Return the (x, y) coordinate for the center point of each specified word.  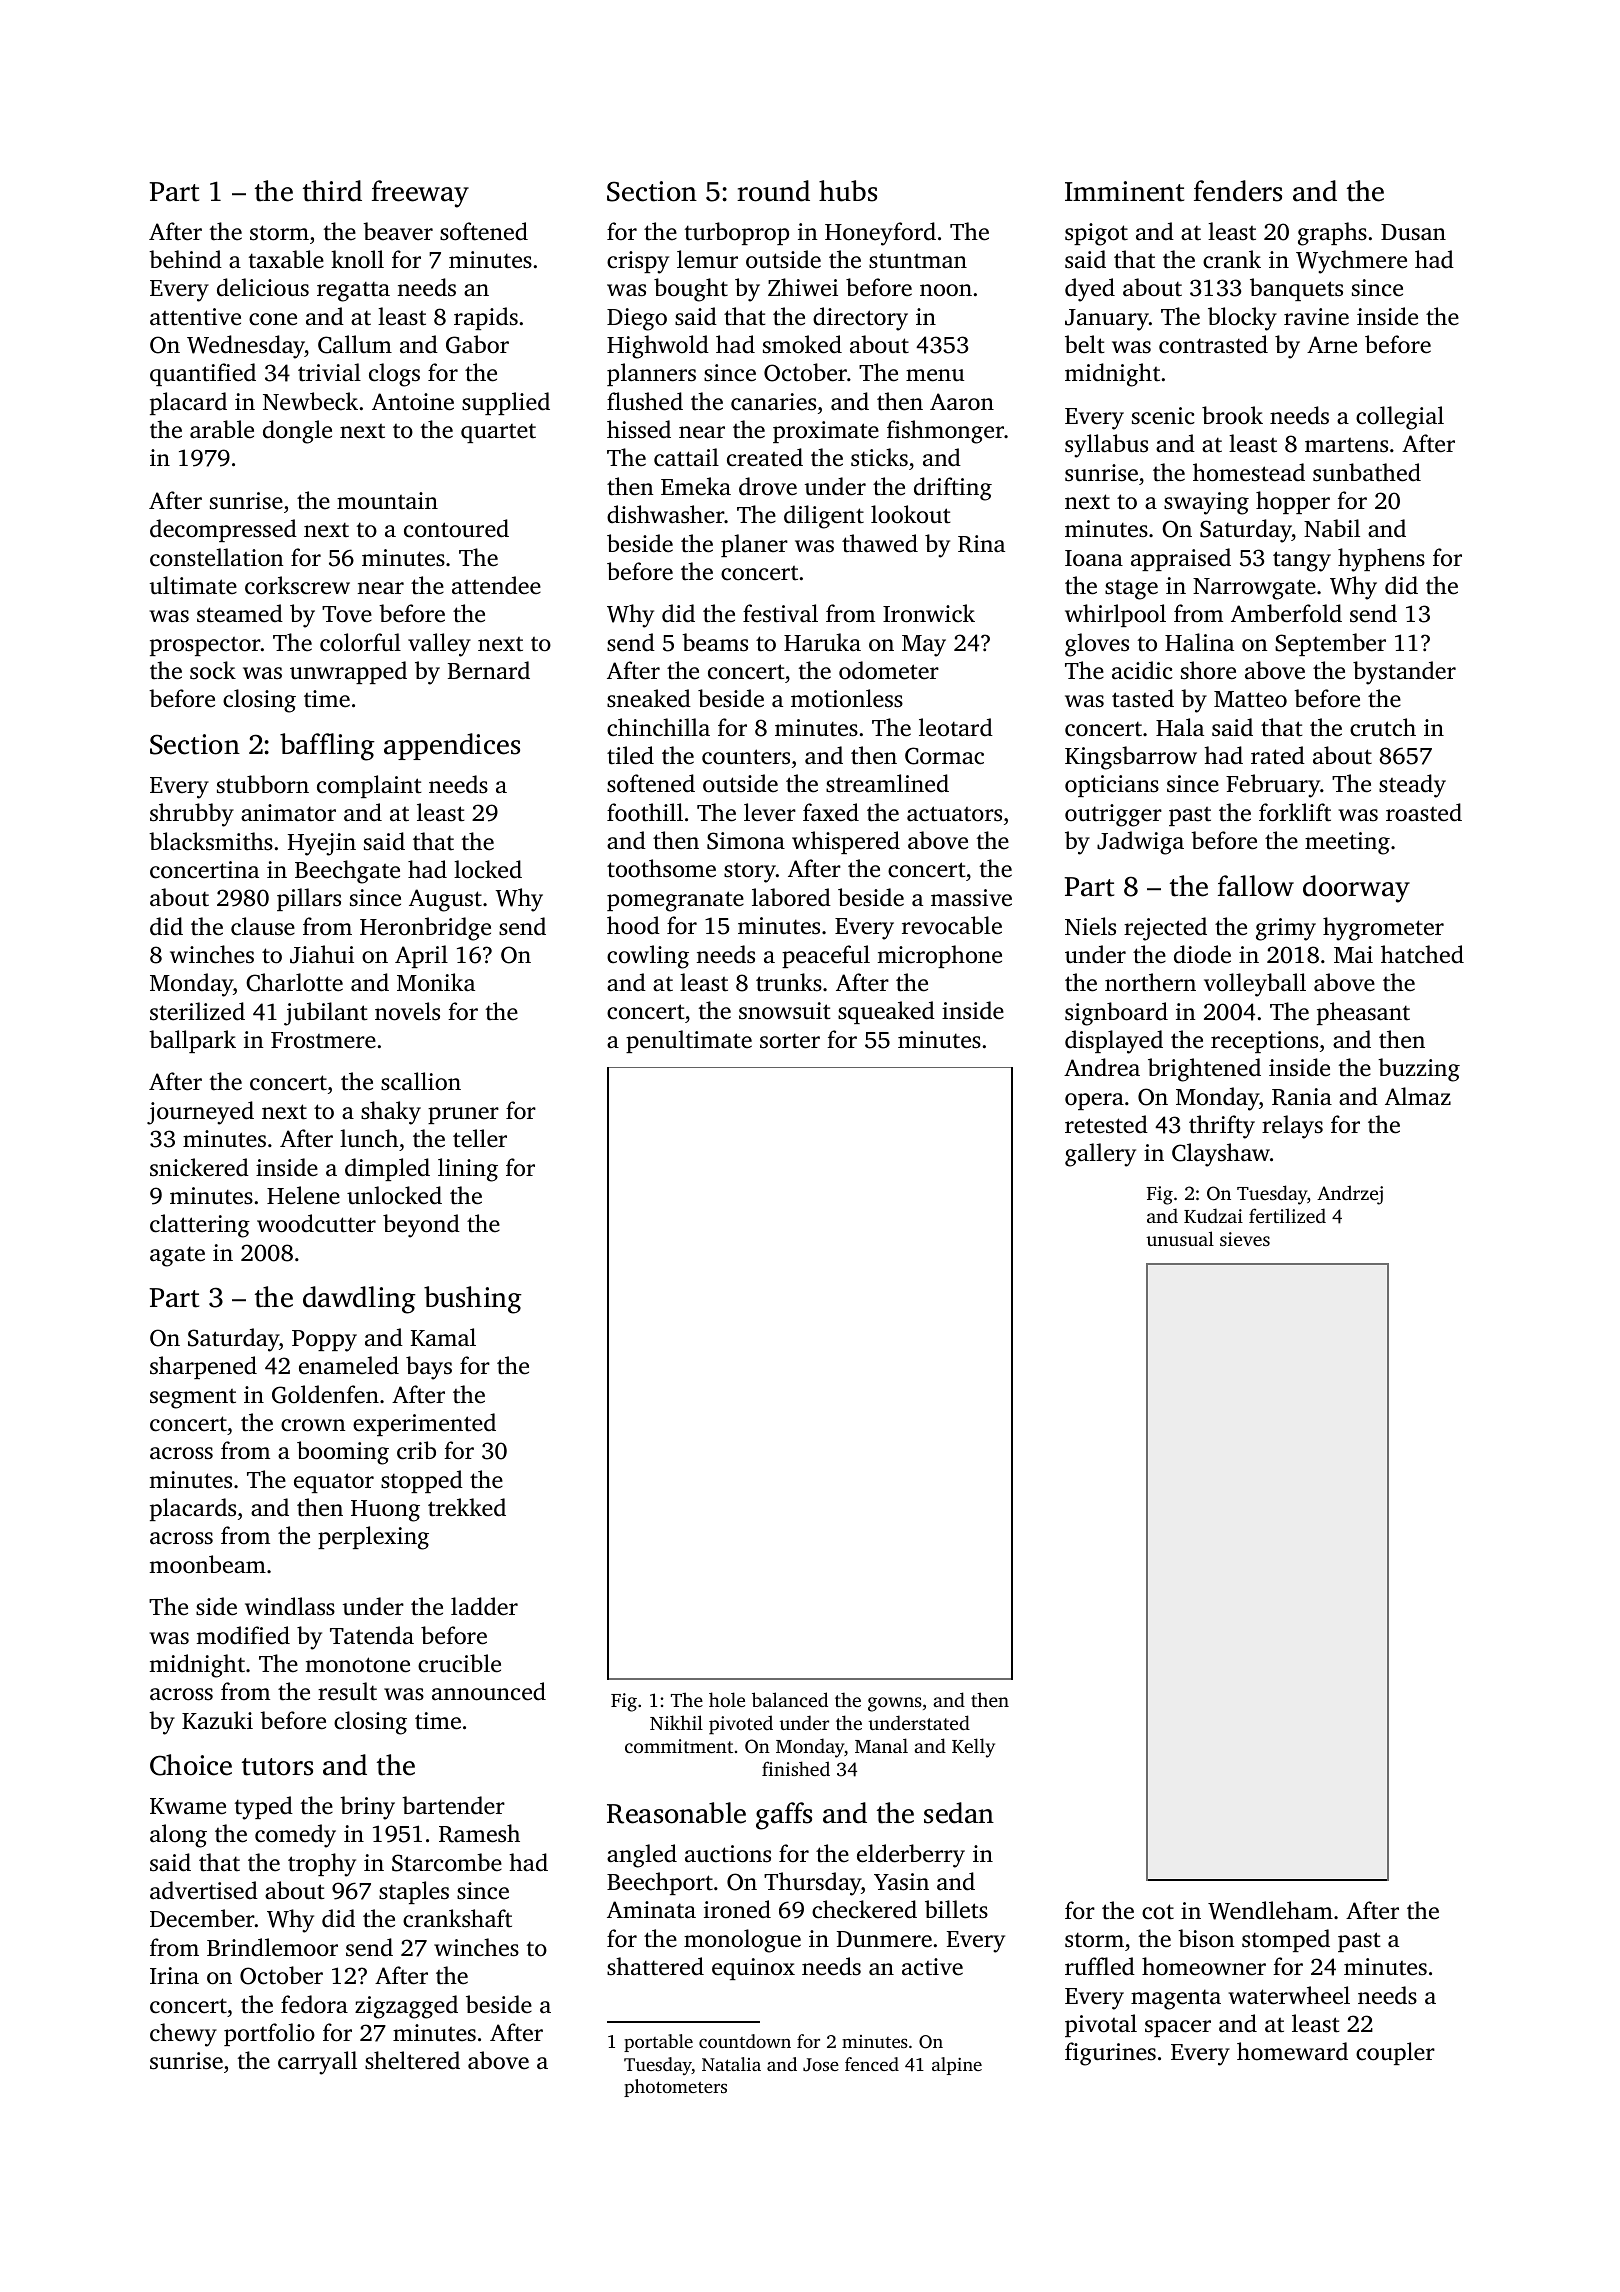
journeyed (200, 1113)
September (1330, 644)
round (773, 191)
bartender (453, 1805)
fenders (1238, 191)
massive (971, 898)
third (332, 191)
